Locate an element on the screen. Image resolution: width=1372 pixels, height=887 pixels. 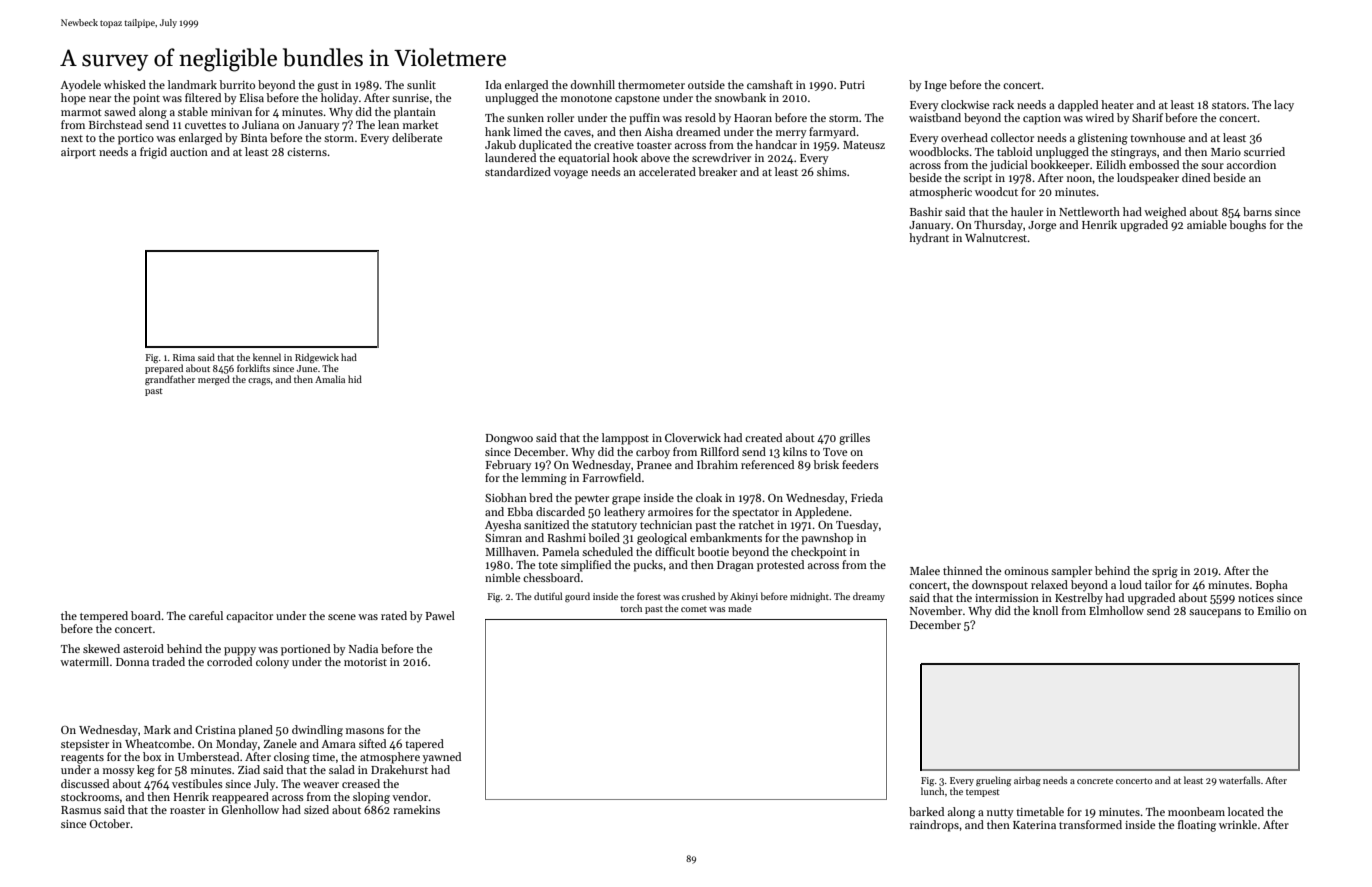
gust is located at coordinates (328, 87).
